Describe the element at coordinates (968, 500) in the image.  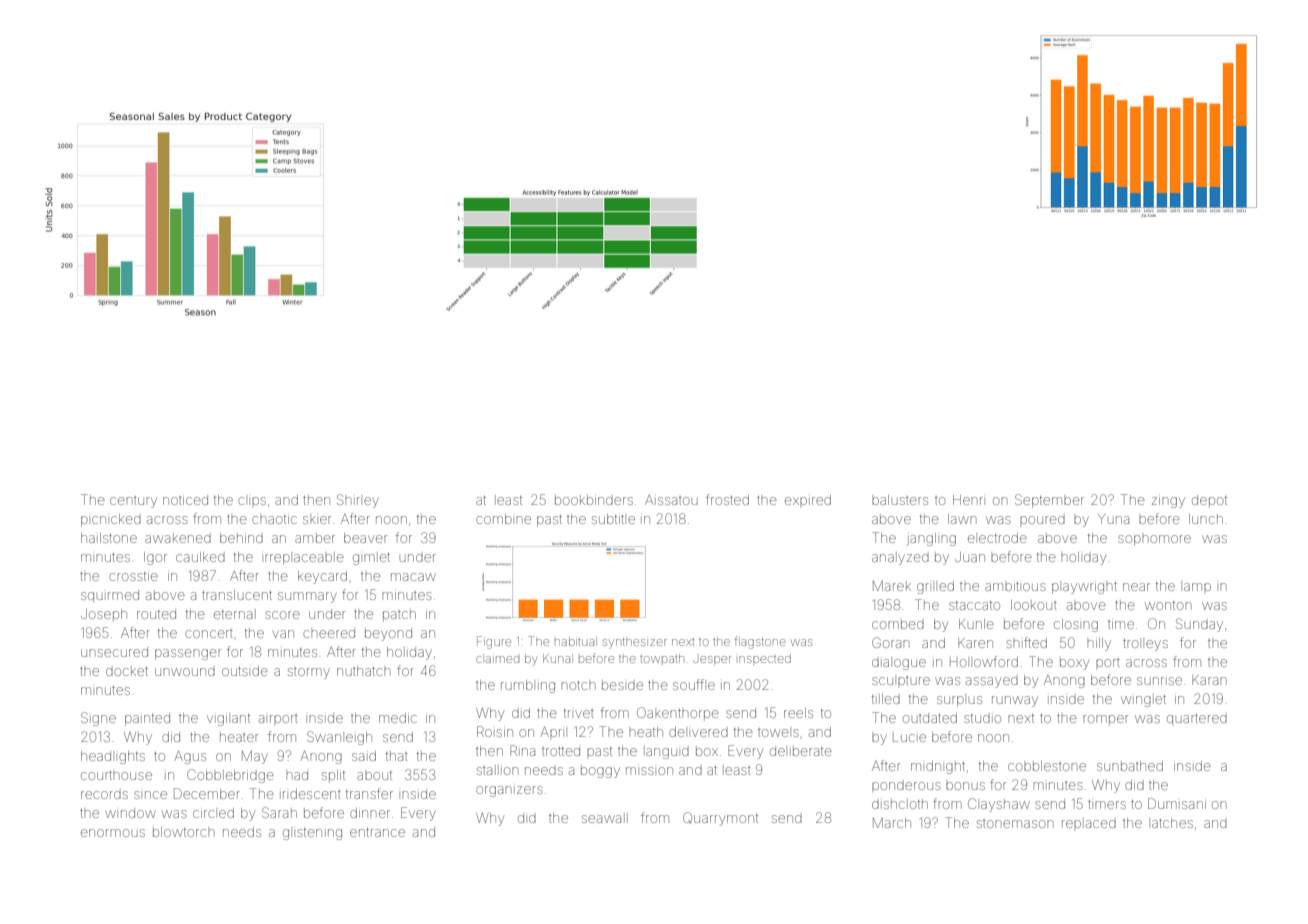
I see `Henri` at that location.
